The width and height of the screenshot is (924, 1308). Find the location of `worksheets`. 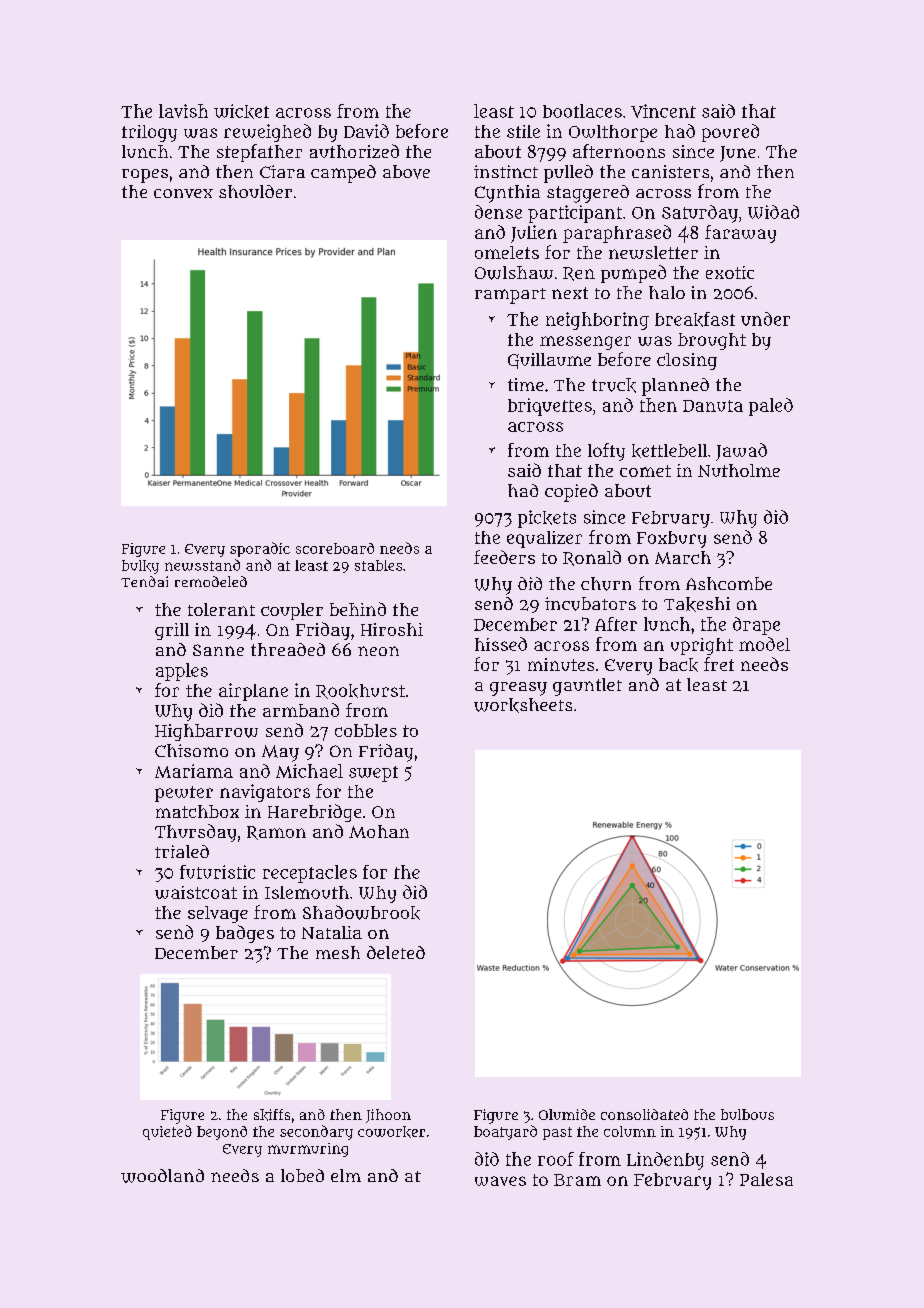

worksheets is located at coordinates (523, 705).
